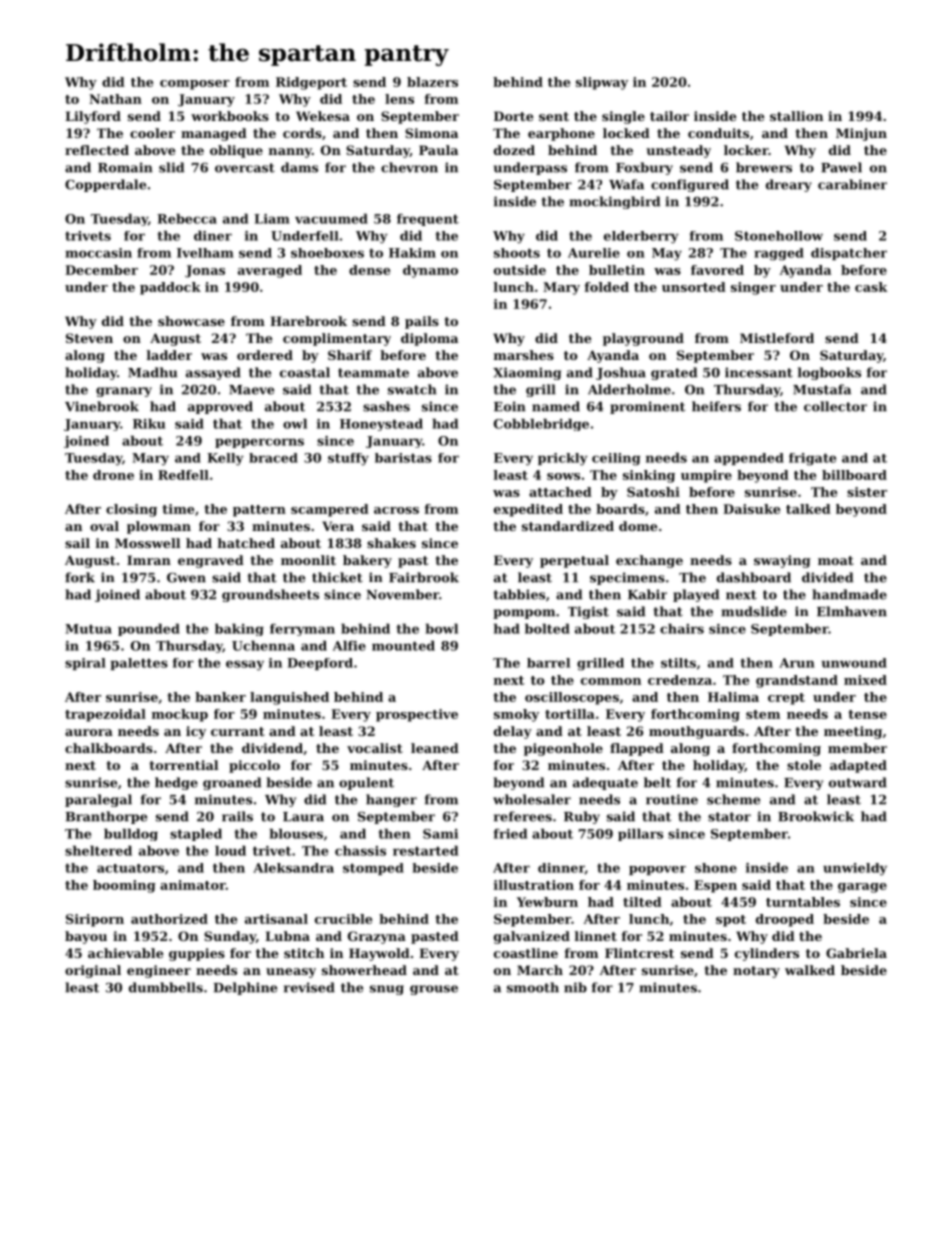 This screenshot has width=952, height=1233. I want to click on stallion, so click(796, 116).
